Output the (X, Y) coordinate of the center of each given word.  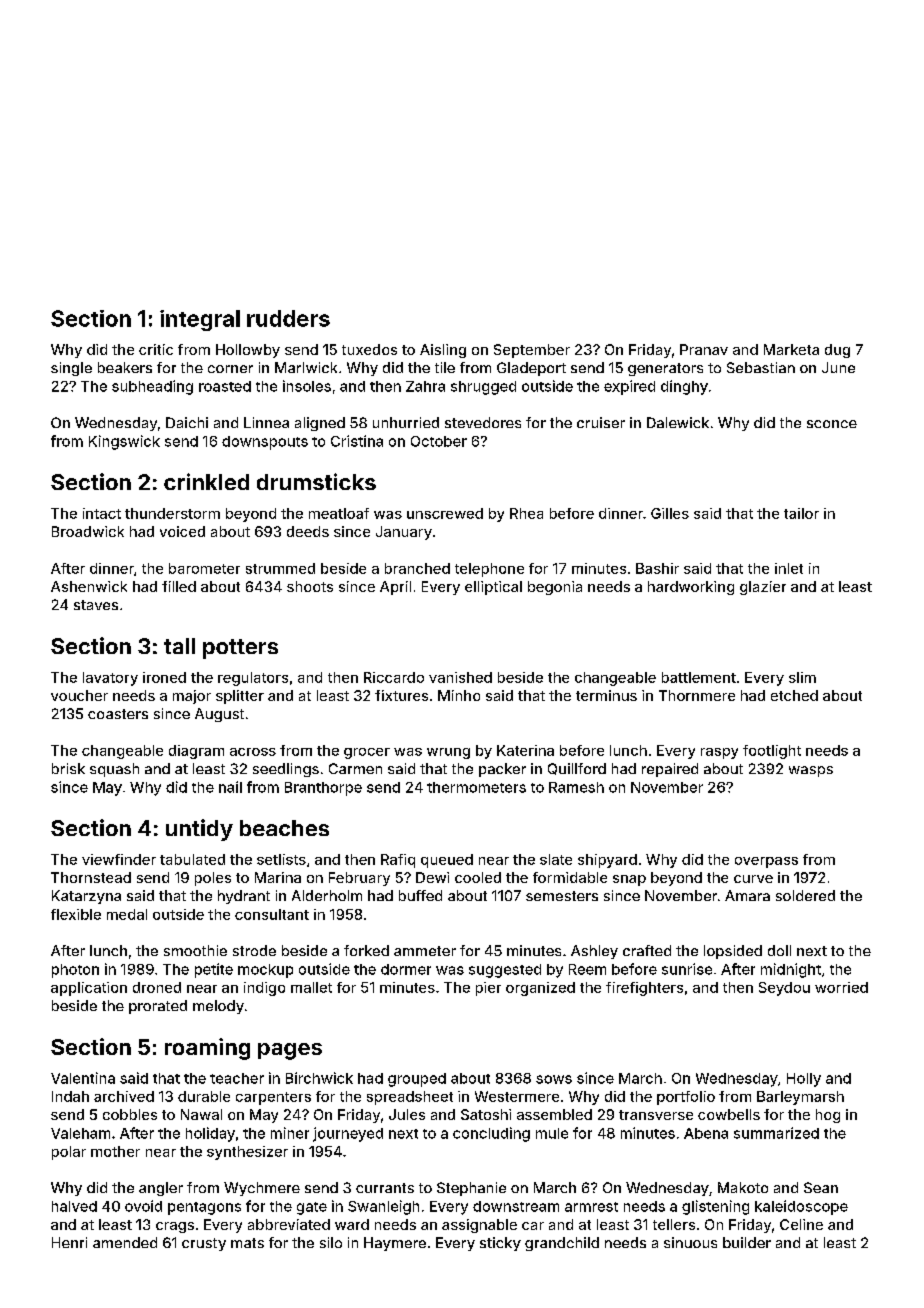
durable (204, 1096)
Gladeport (531, 369)
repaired (670, 770)
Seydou (784, 989)
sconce (832, 424)
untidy (199, 830)
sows (554, 1079)
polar (69, 1153)
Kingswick (124, 442)
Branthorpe (323, 789)
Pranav (704, 349)
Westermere (517, 1096)
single (71, 369)
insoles (307, 386)
